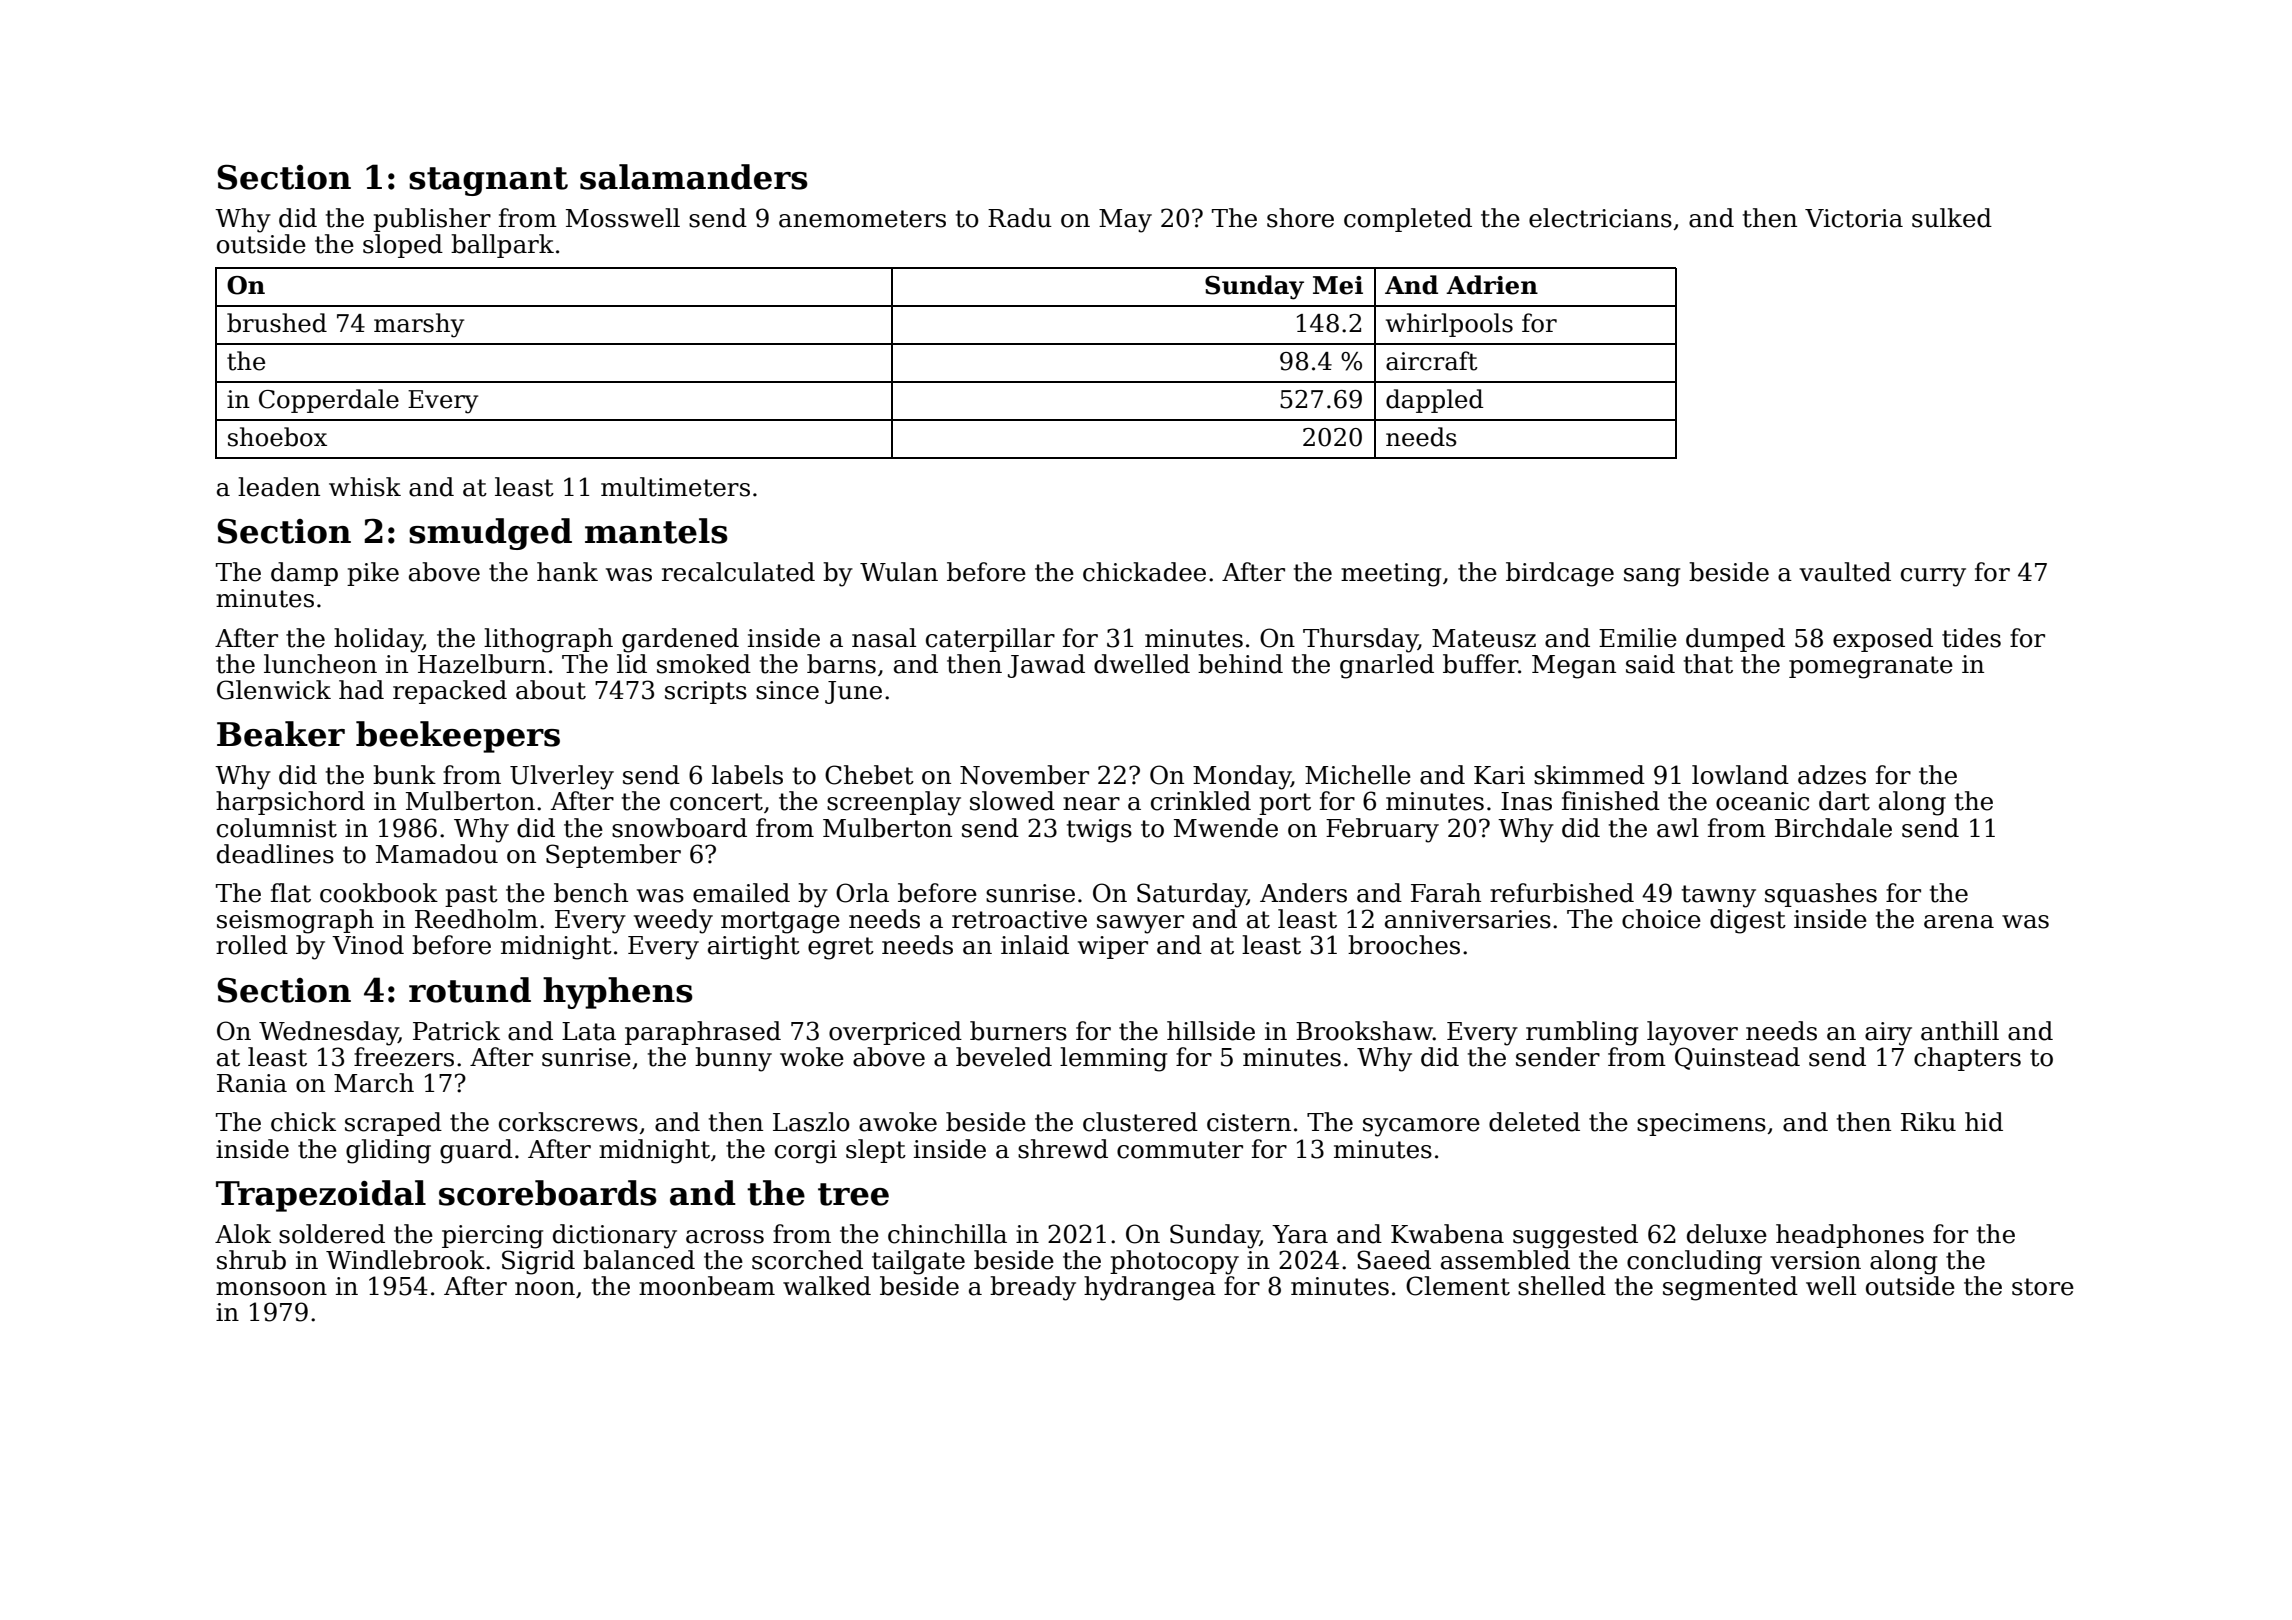 This document has width=2292, height=1620. What do you see at coordinates (1600, 218) in the document?
I see `electricians` at bounding box center [1600, 218].
